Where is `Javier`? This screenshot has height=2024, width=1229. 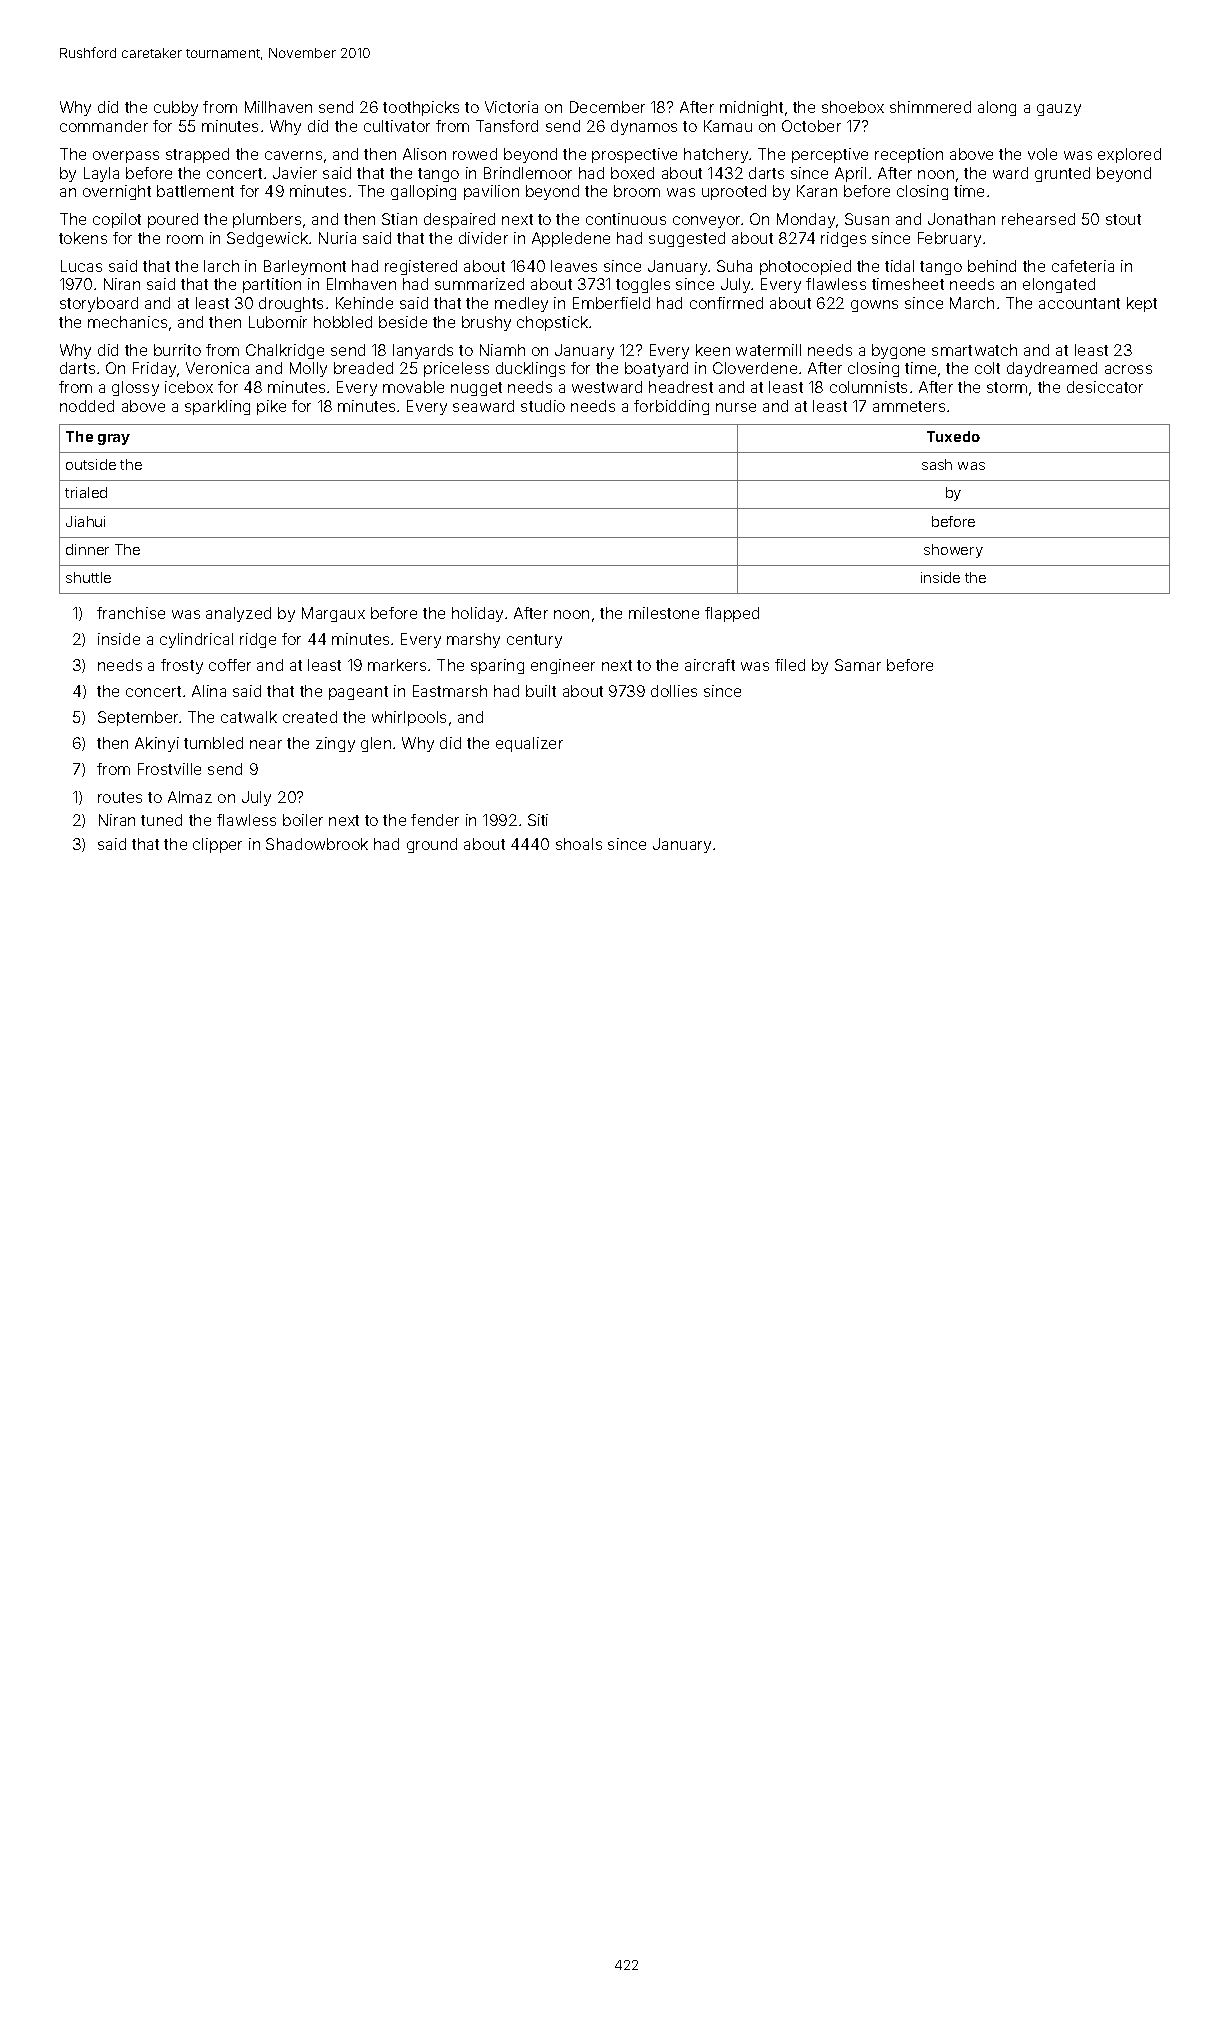
Javier is located at coordinates (295, 173).
